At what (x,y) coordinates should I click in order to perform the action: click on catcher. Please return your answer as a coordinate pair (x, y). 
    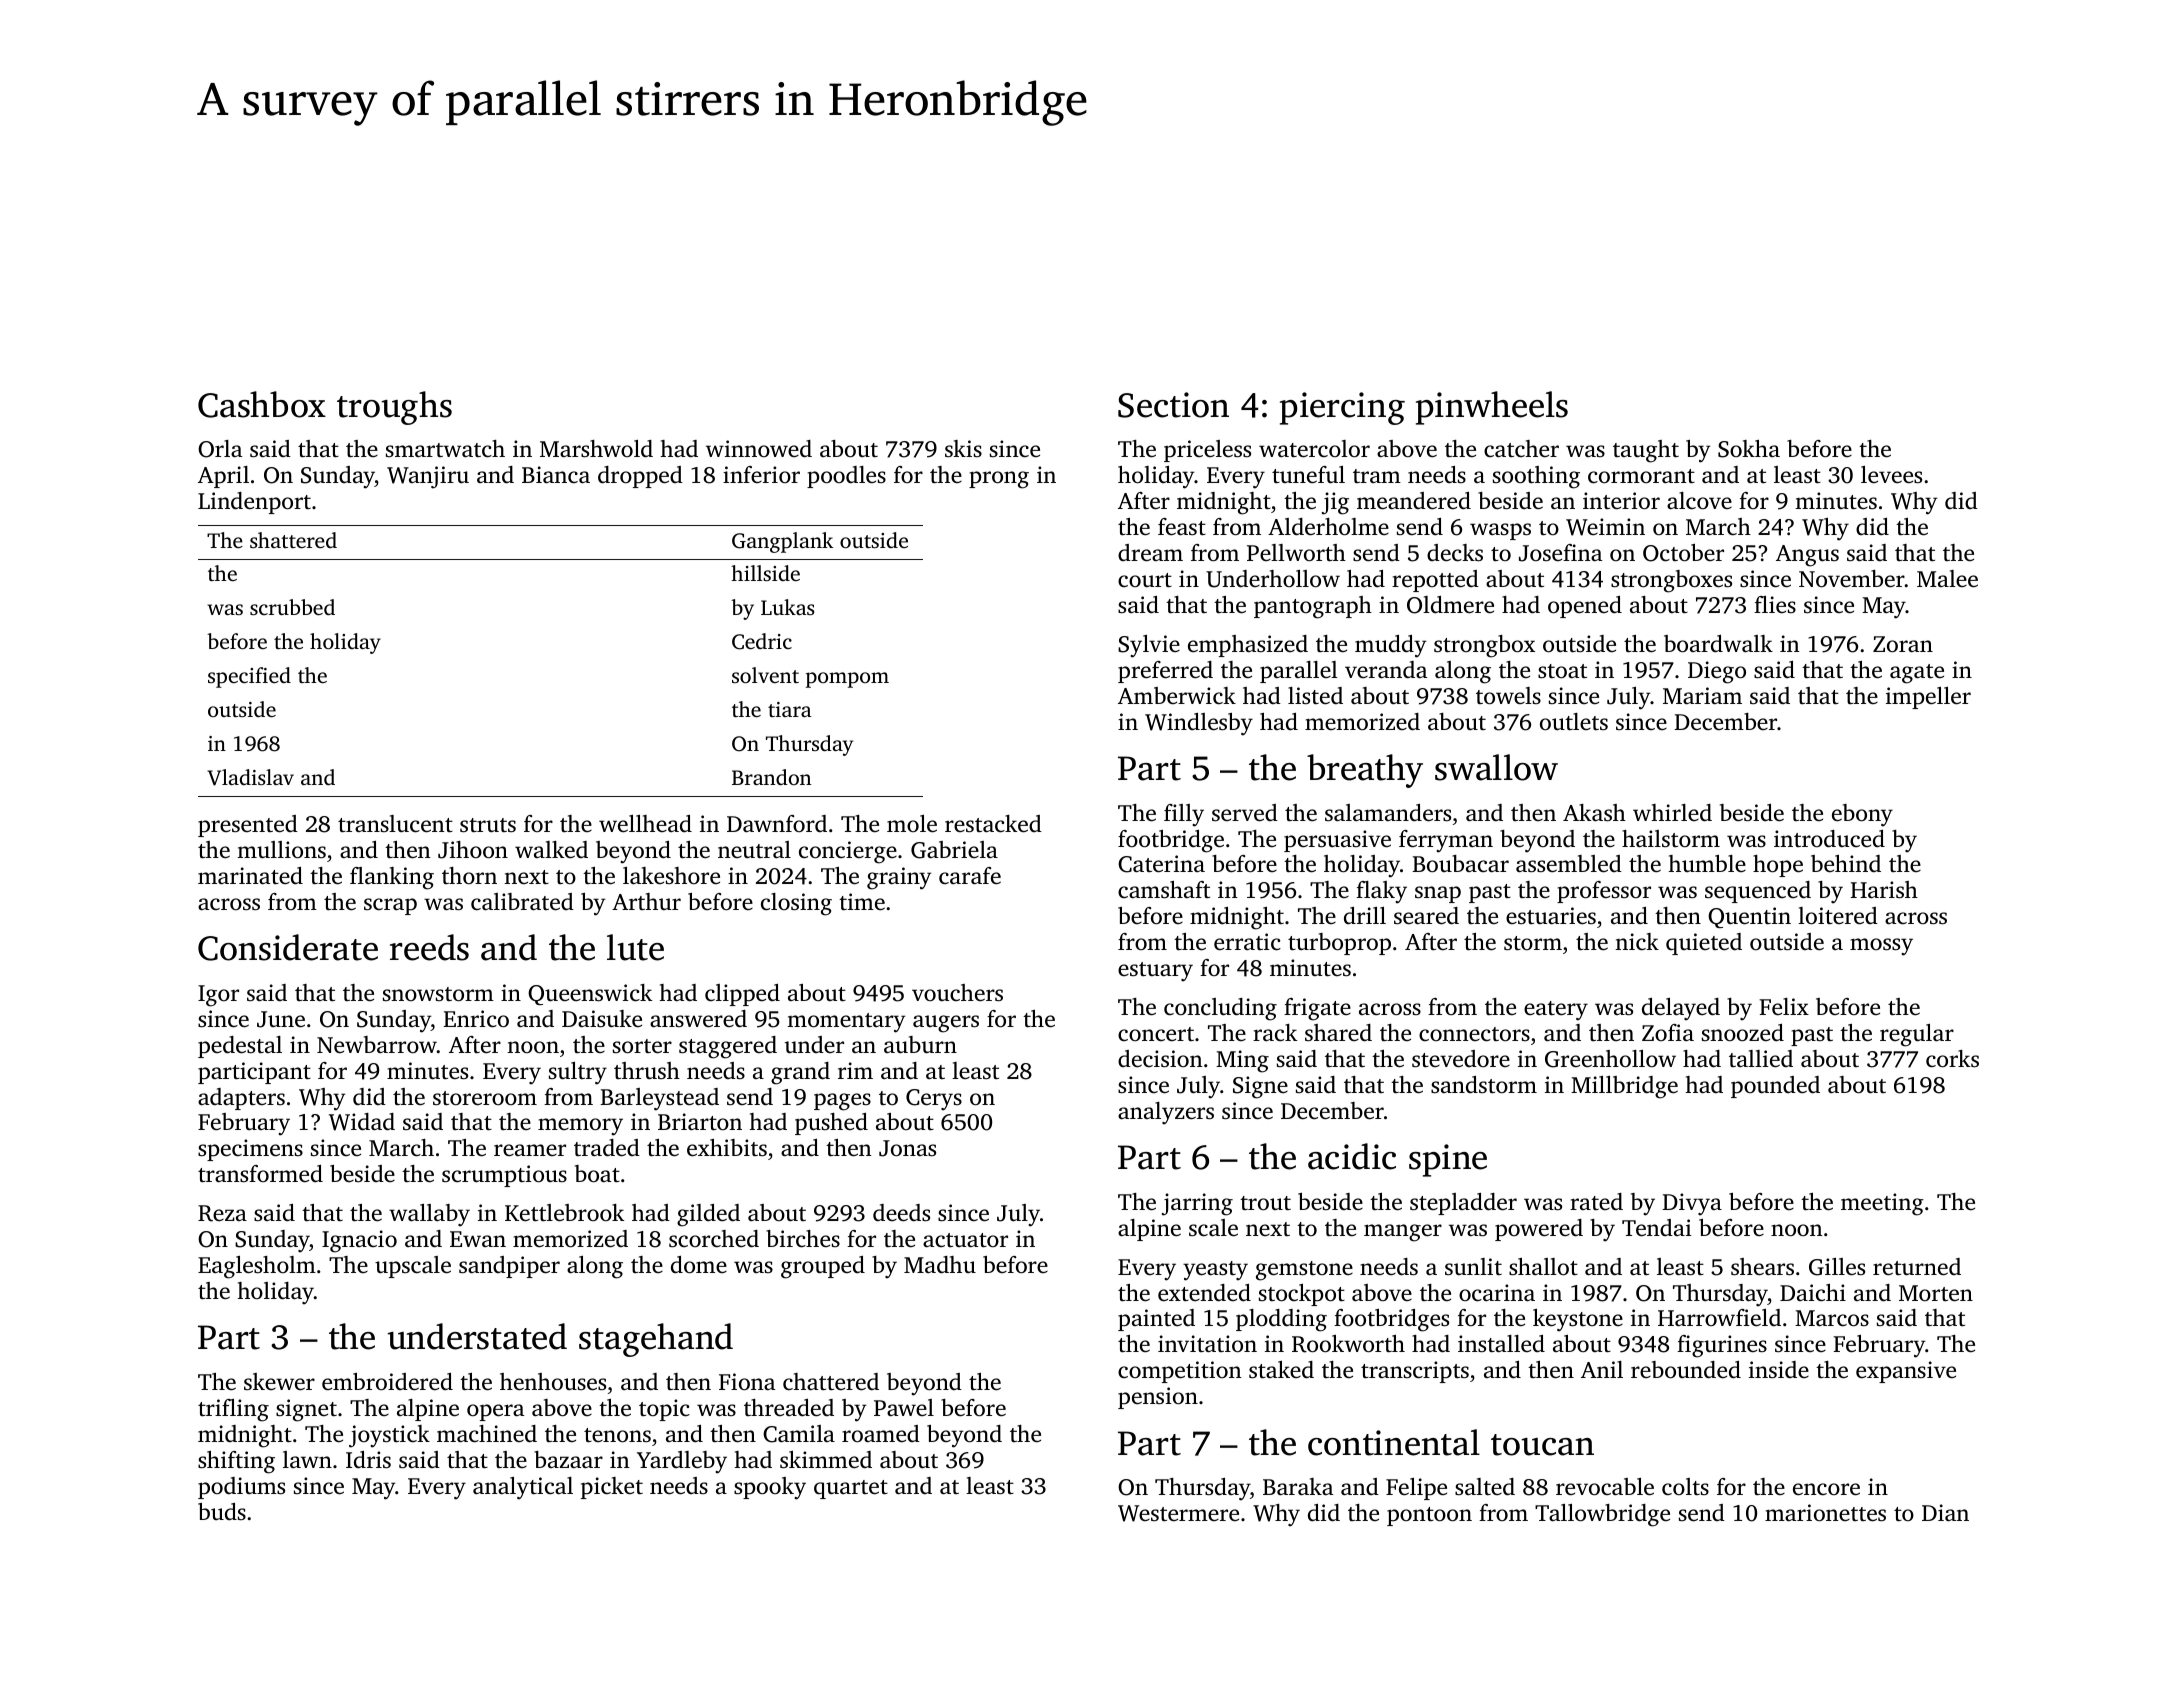
    Looking at the image, I should click on (1521, 449).
